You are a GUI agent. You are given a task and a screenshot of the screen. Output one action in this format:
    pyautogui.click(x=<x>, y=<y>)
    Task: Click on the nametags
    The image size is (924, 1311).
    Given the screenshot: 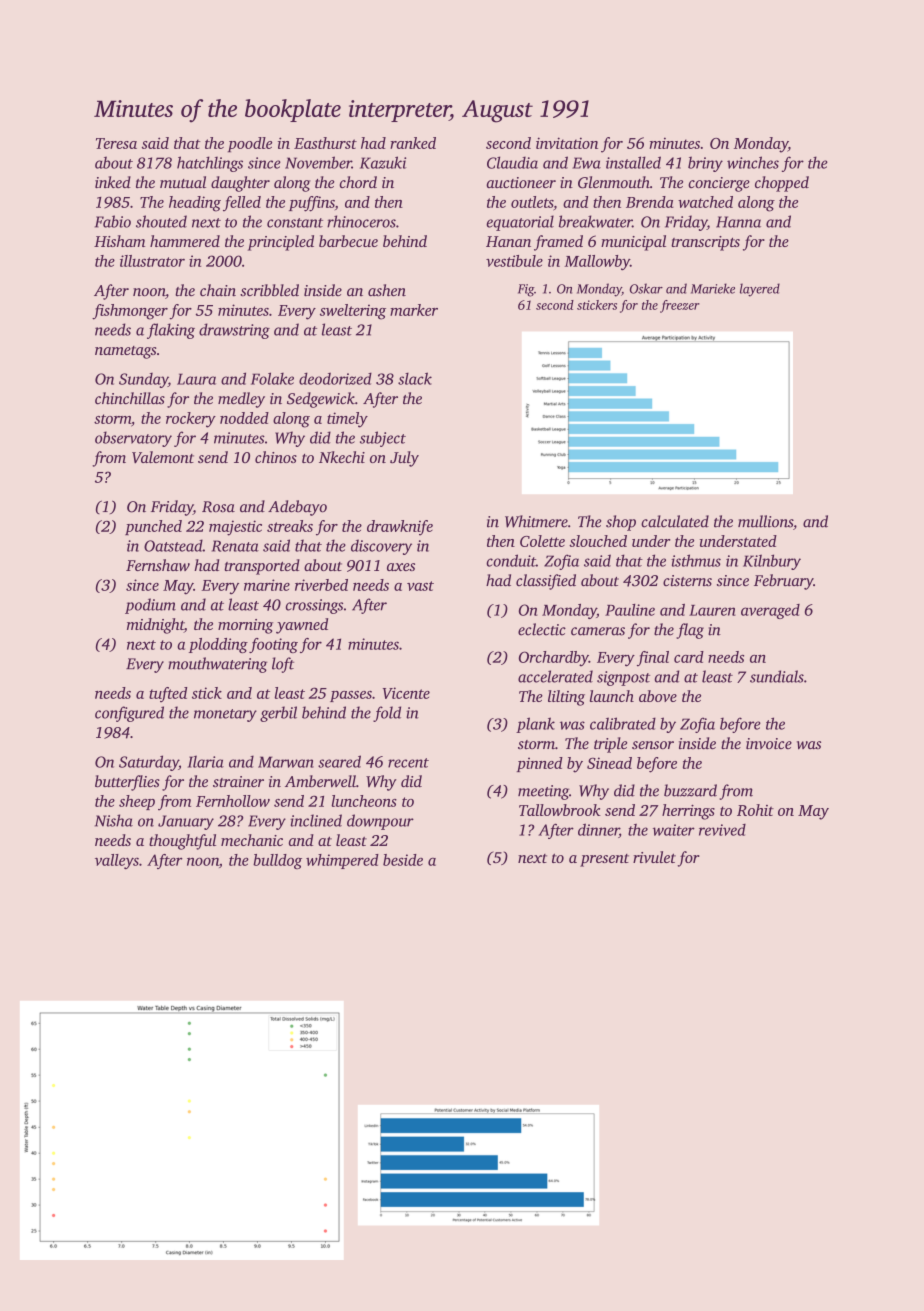 What is the action you would take?
    pyautogui.click(x=125, y=352)
